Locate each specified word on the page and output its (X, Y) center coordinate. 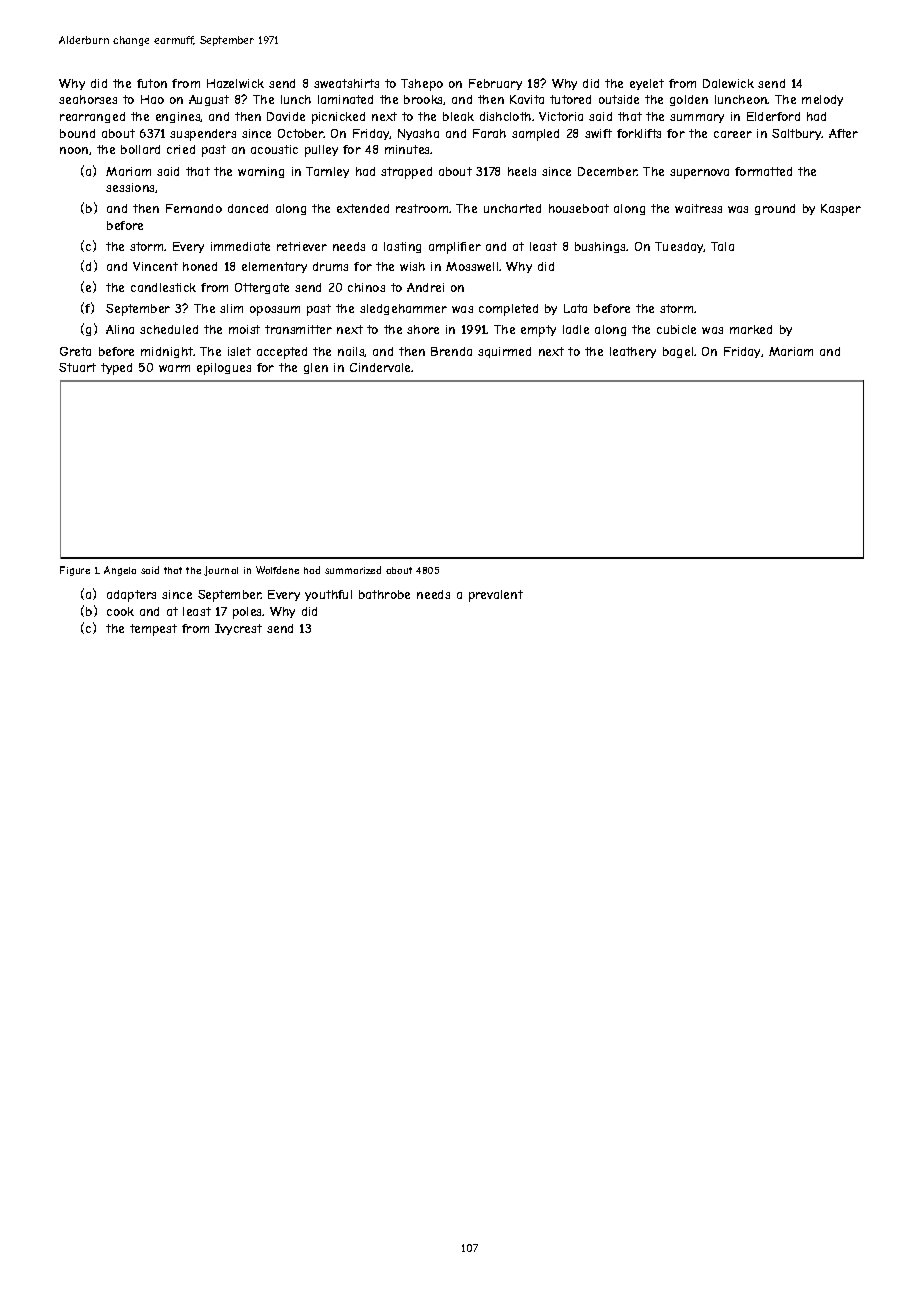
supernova (699, 174)
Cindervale (381, 367)
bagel (678, 352)
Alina (120, 329)
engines (178, 117)
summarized (353, 570)
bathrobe (384, 594)
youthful (328, 595)
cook (120, 611)
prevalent (496, 596)
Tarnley (327, 172)
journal (221, 571)
